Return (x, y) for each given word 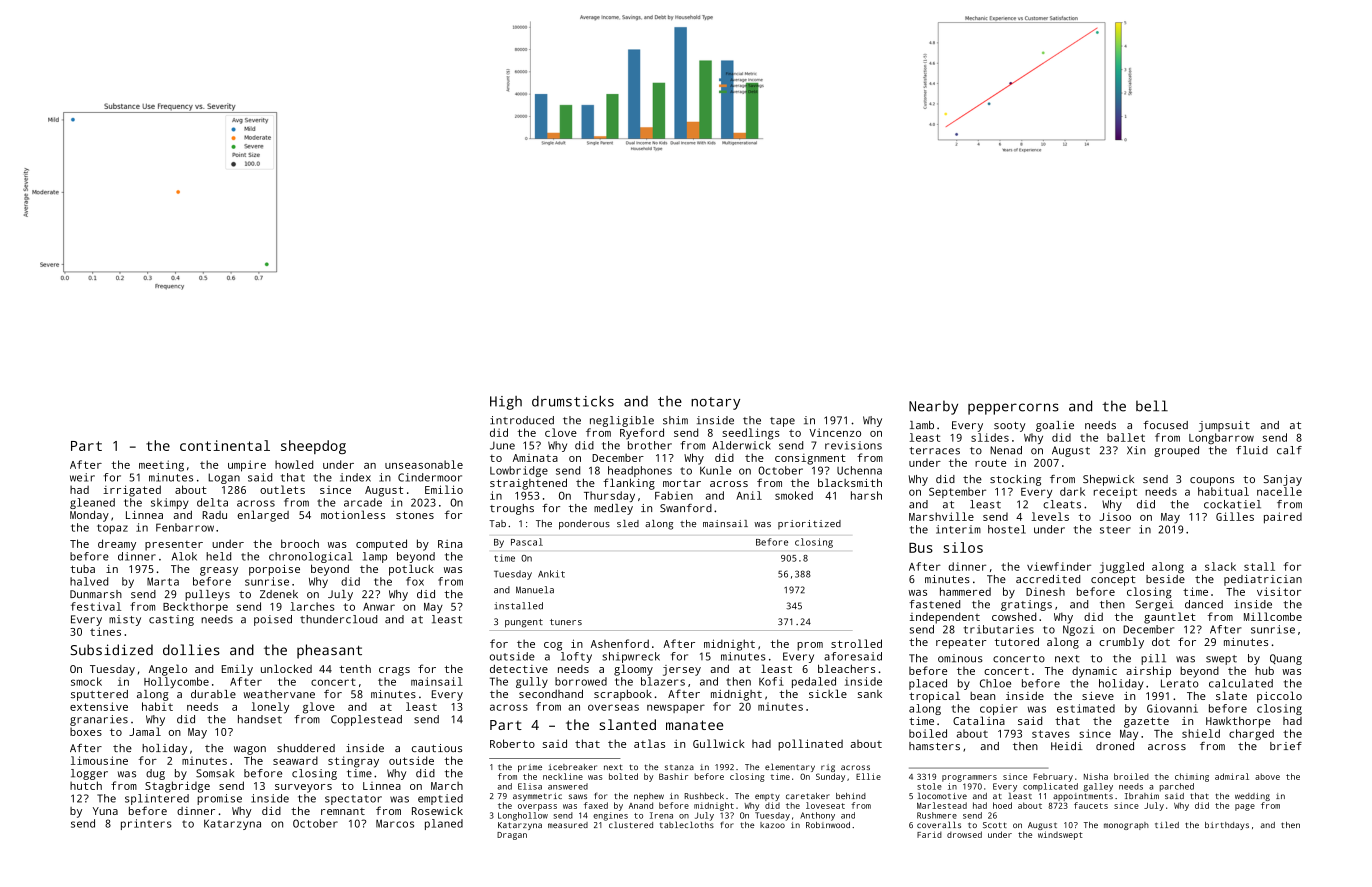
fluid (1252, 450)
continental (225, 445)
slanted (627, 724)
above (1267, 776)
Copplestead (366, 720)
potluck (411, 570)
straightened (528, 484)
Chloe (995, 683)
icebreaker (573, 767)
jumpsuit (1224, 426)
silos (963, 547)
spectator (353, 800)
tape (782, 422)
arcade (363, 502)
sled (628, 523)
